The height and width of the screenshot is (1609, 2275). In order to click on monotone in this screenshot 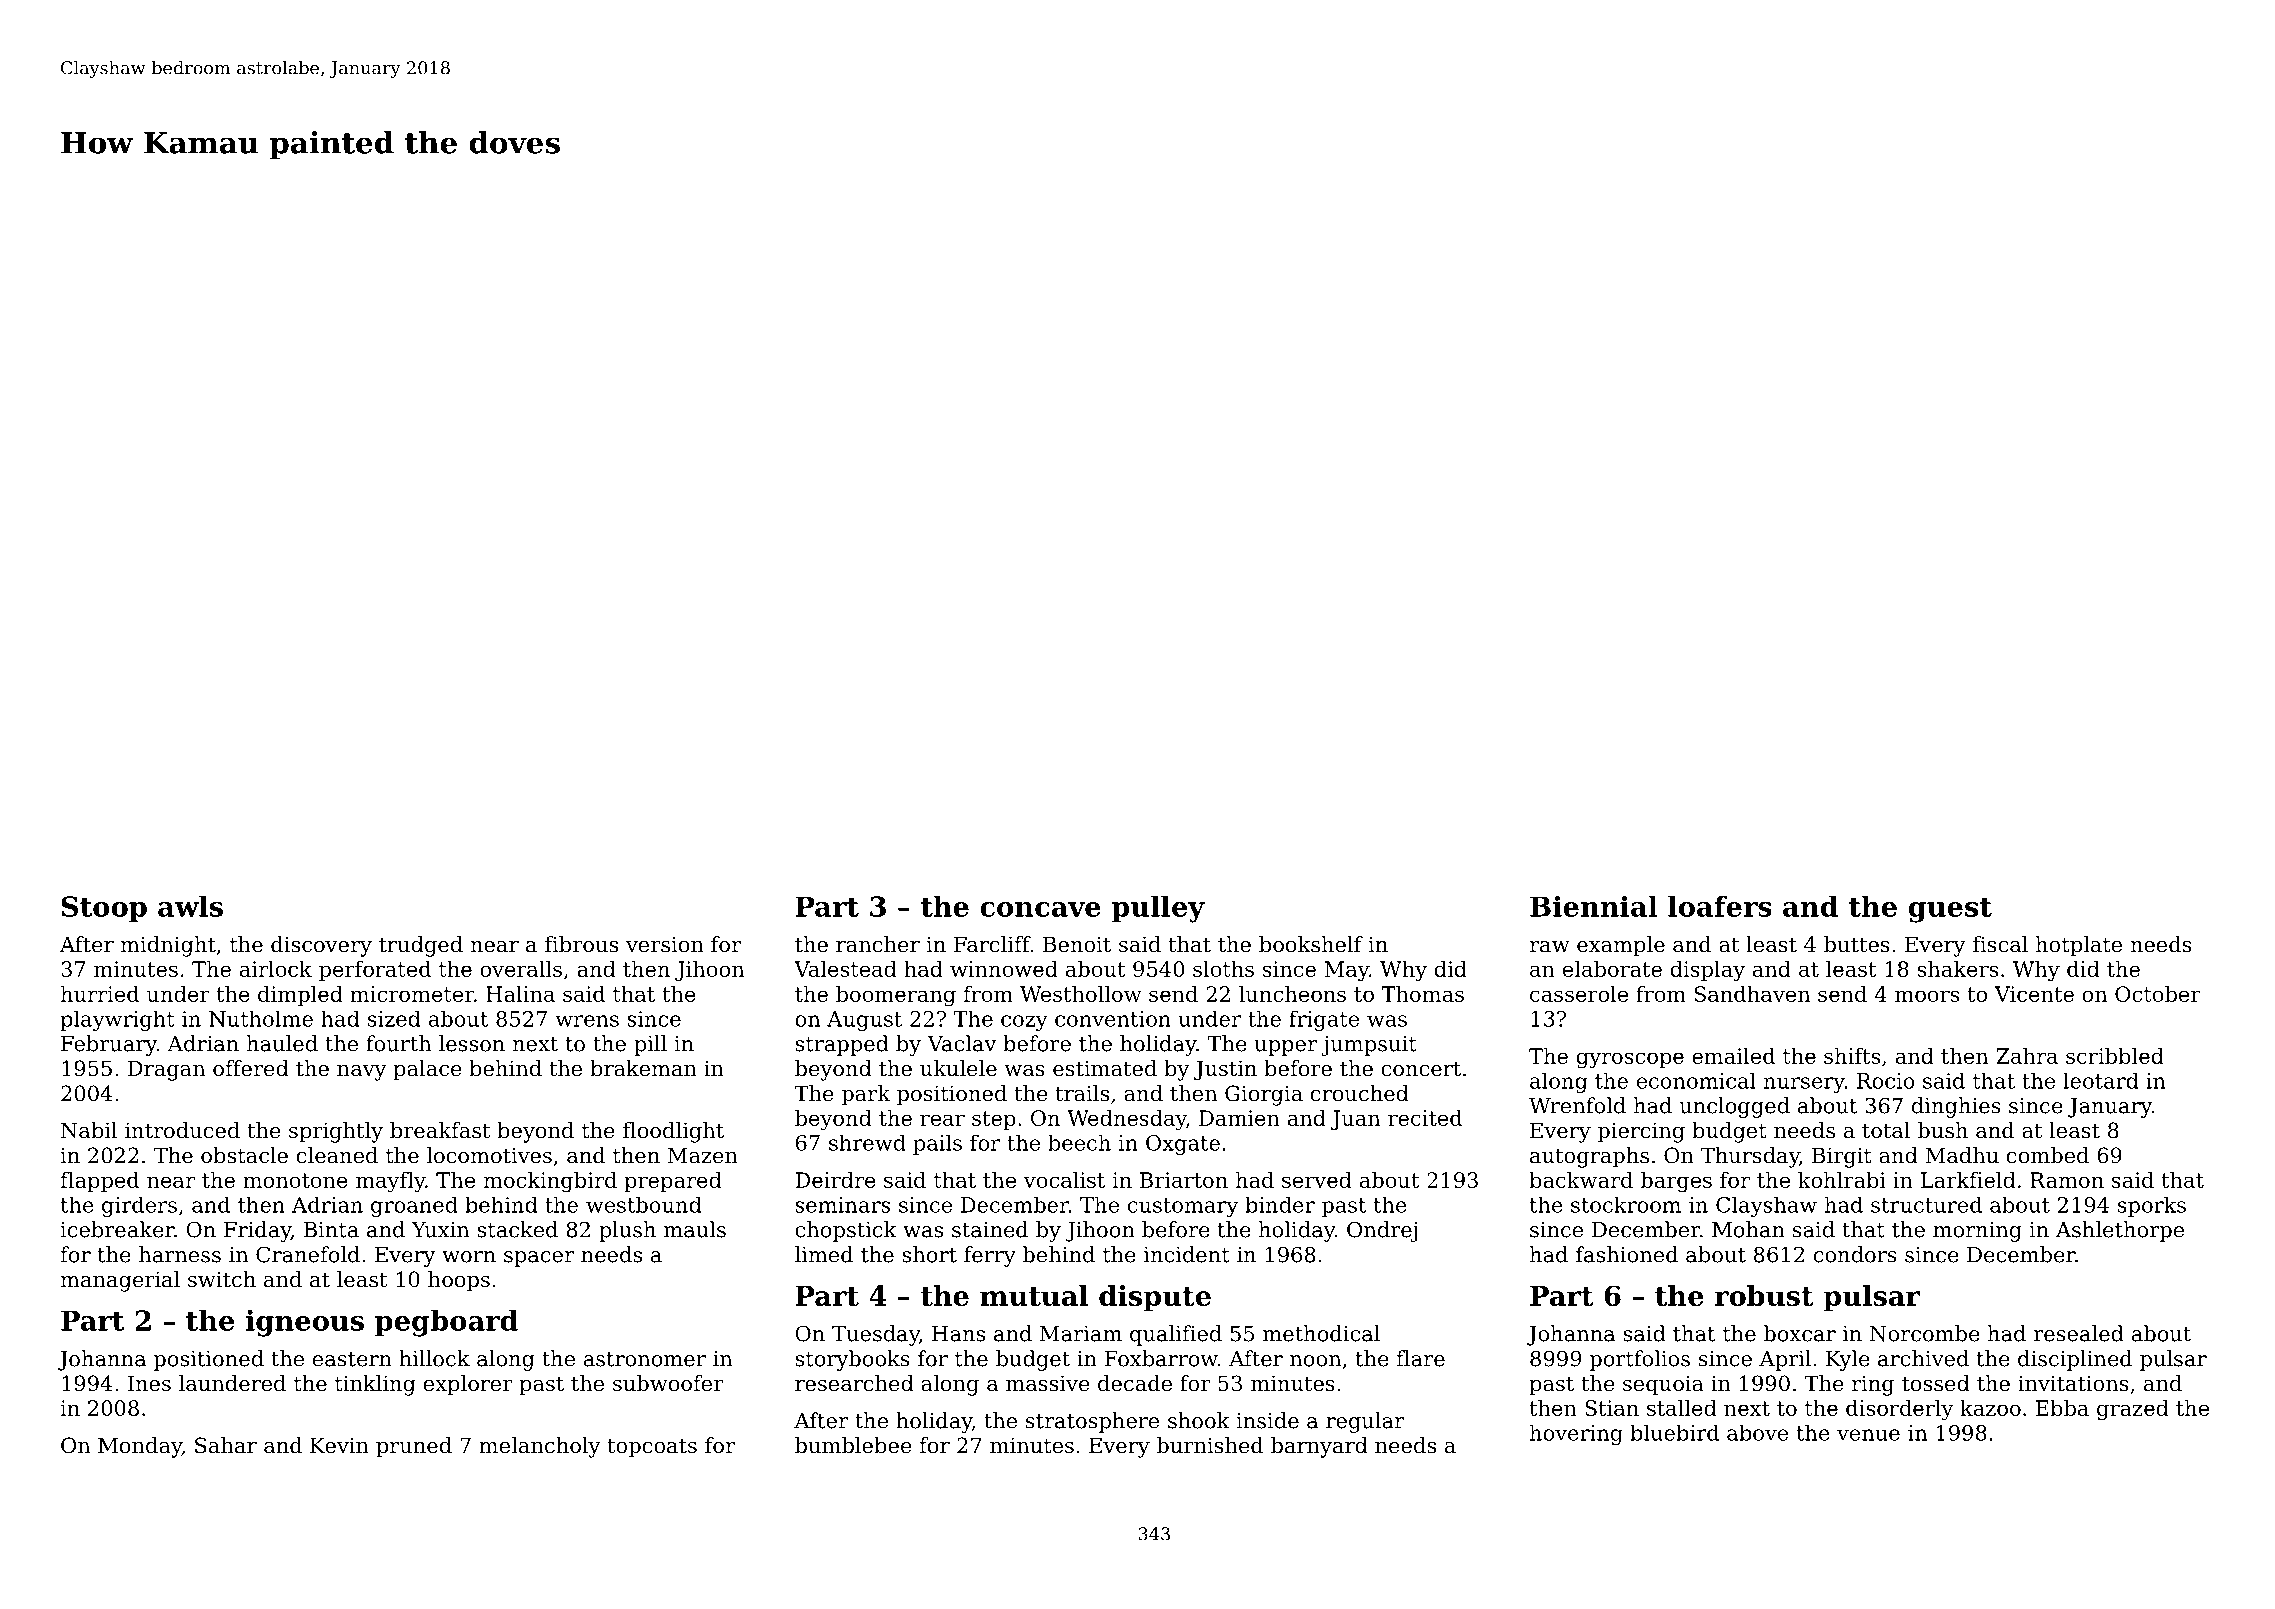, I will do `click(295, 1180)`.
